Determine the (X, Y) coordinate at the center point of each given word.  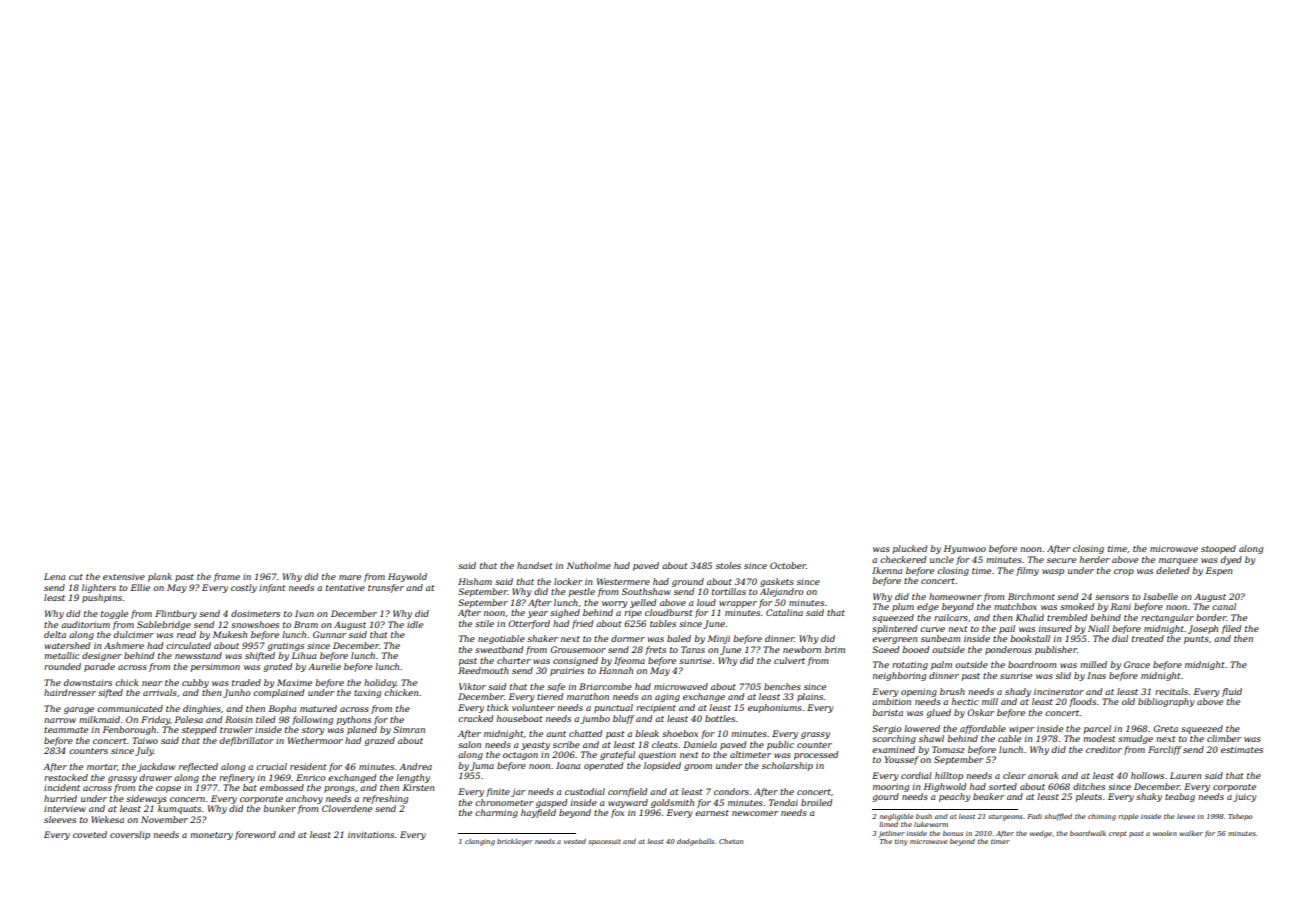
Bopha (282, 709)
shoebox (680, 733)
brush (952, 691)
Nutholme (589, 565)
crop (1124, 572)
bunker (279, 808)
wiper (1021, 730)
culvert (789, 660)
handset (535, 565)
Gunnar (329, 634)
